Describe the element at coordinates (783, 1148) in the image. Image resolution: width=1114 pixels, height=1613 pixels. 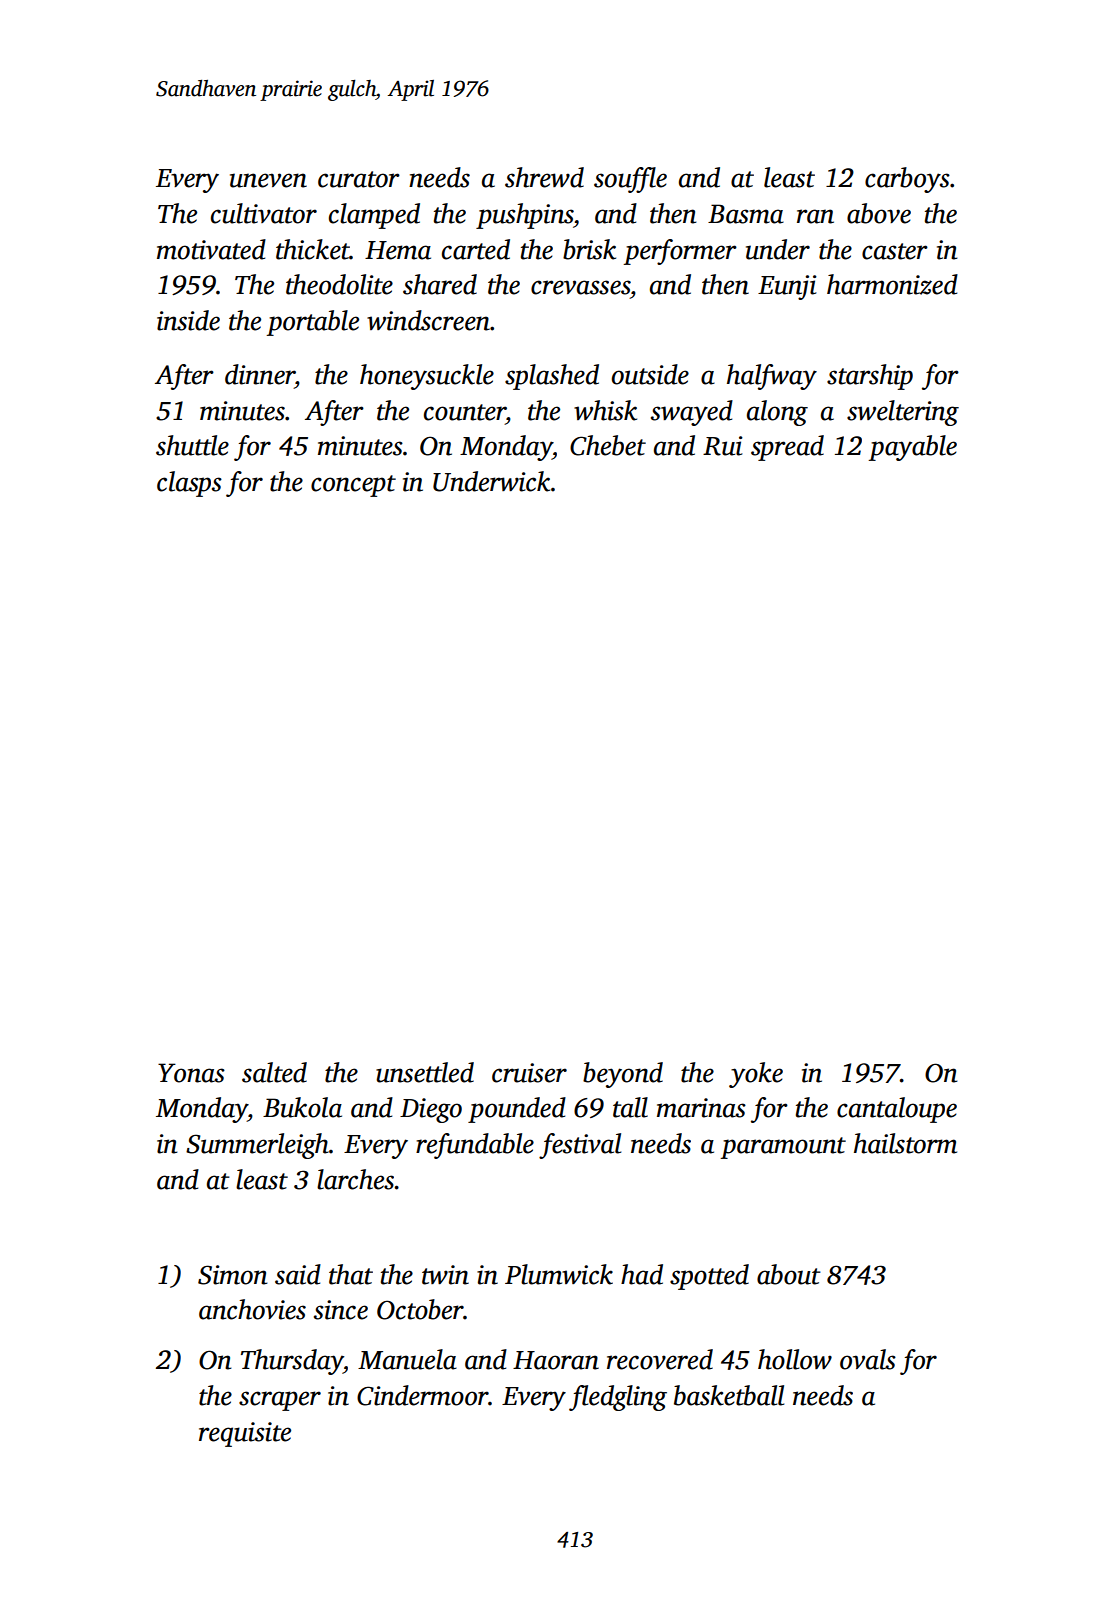
I see `paramount` at that location.
